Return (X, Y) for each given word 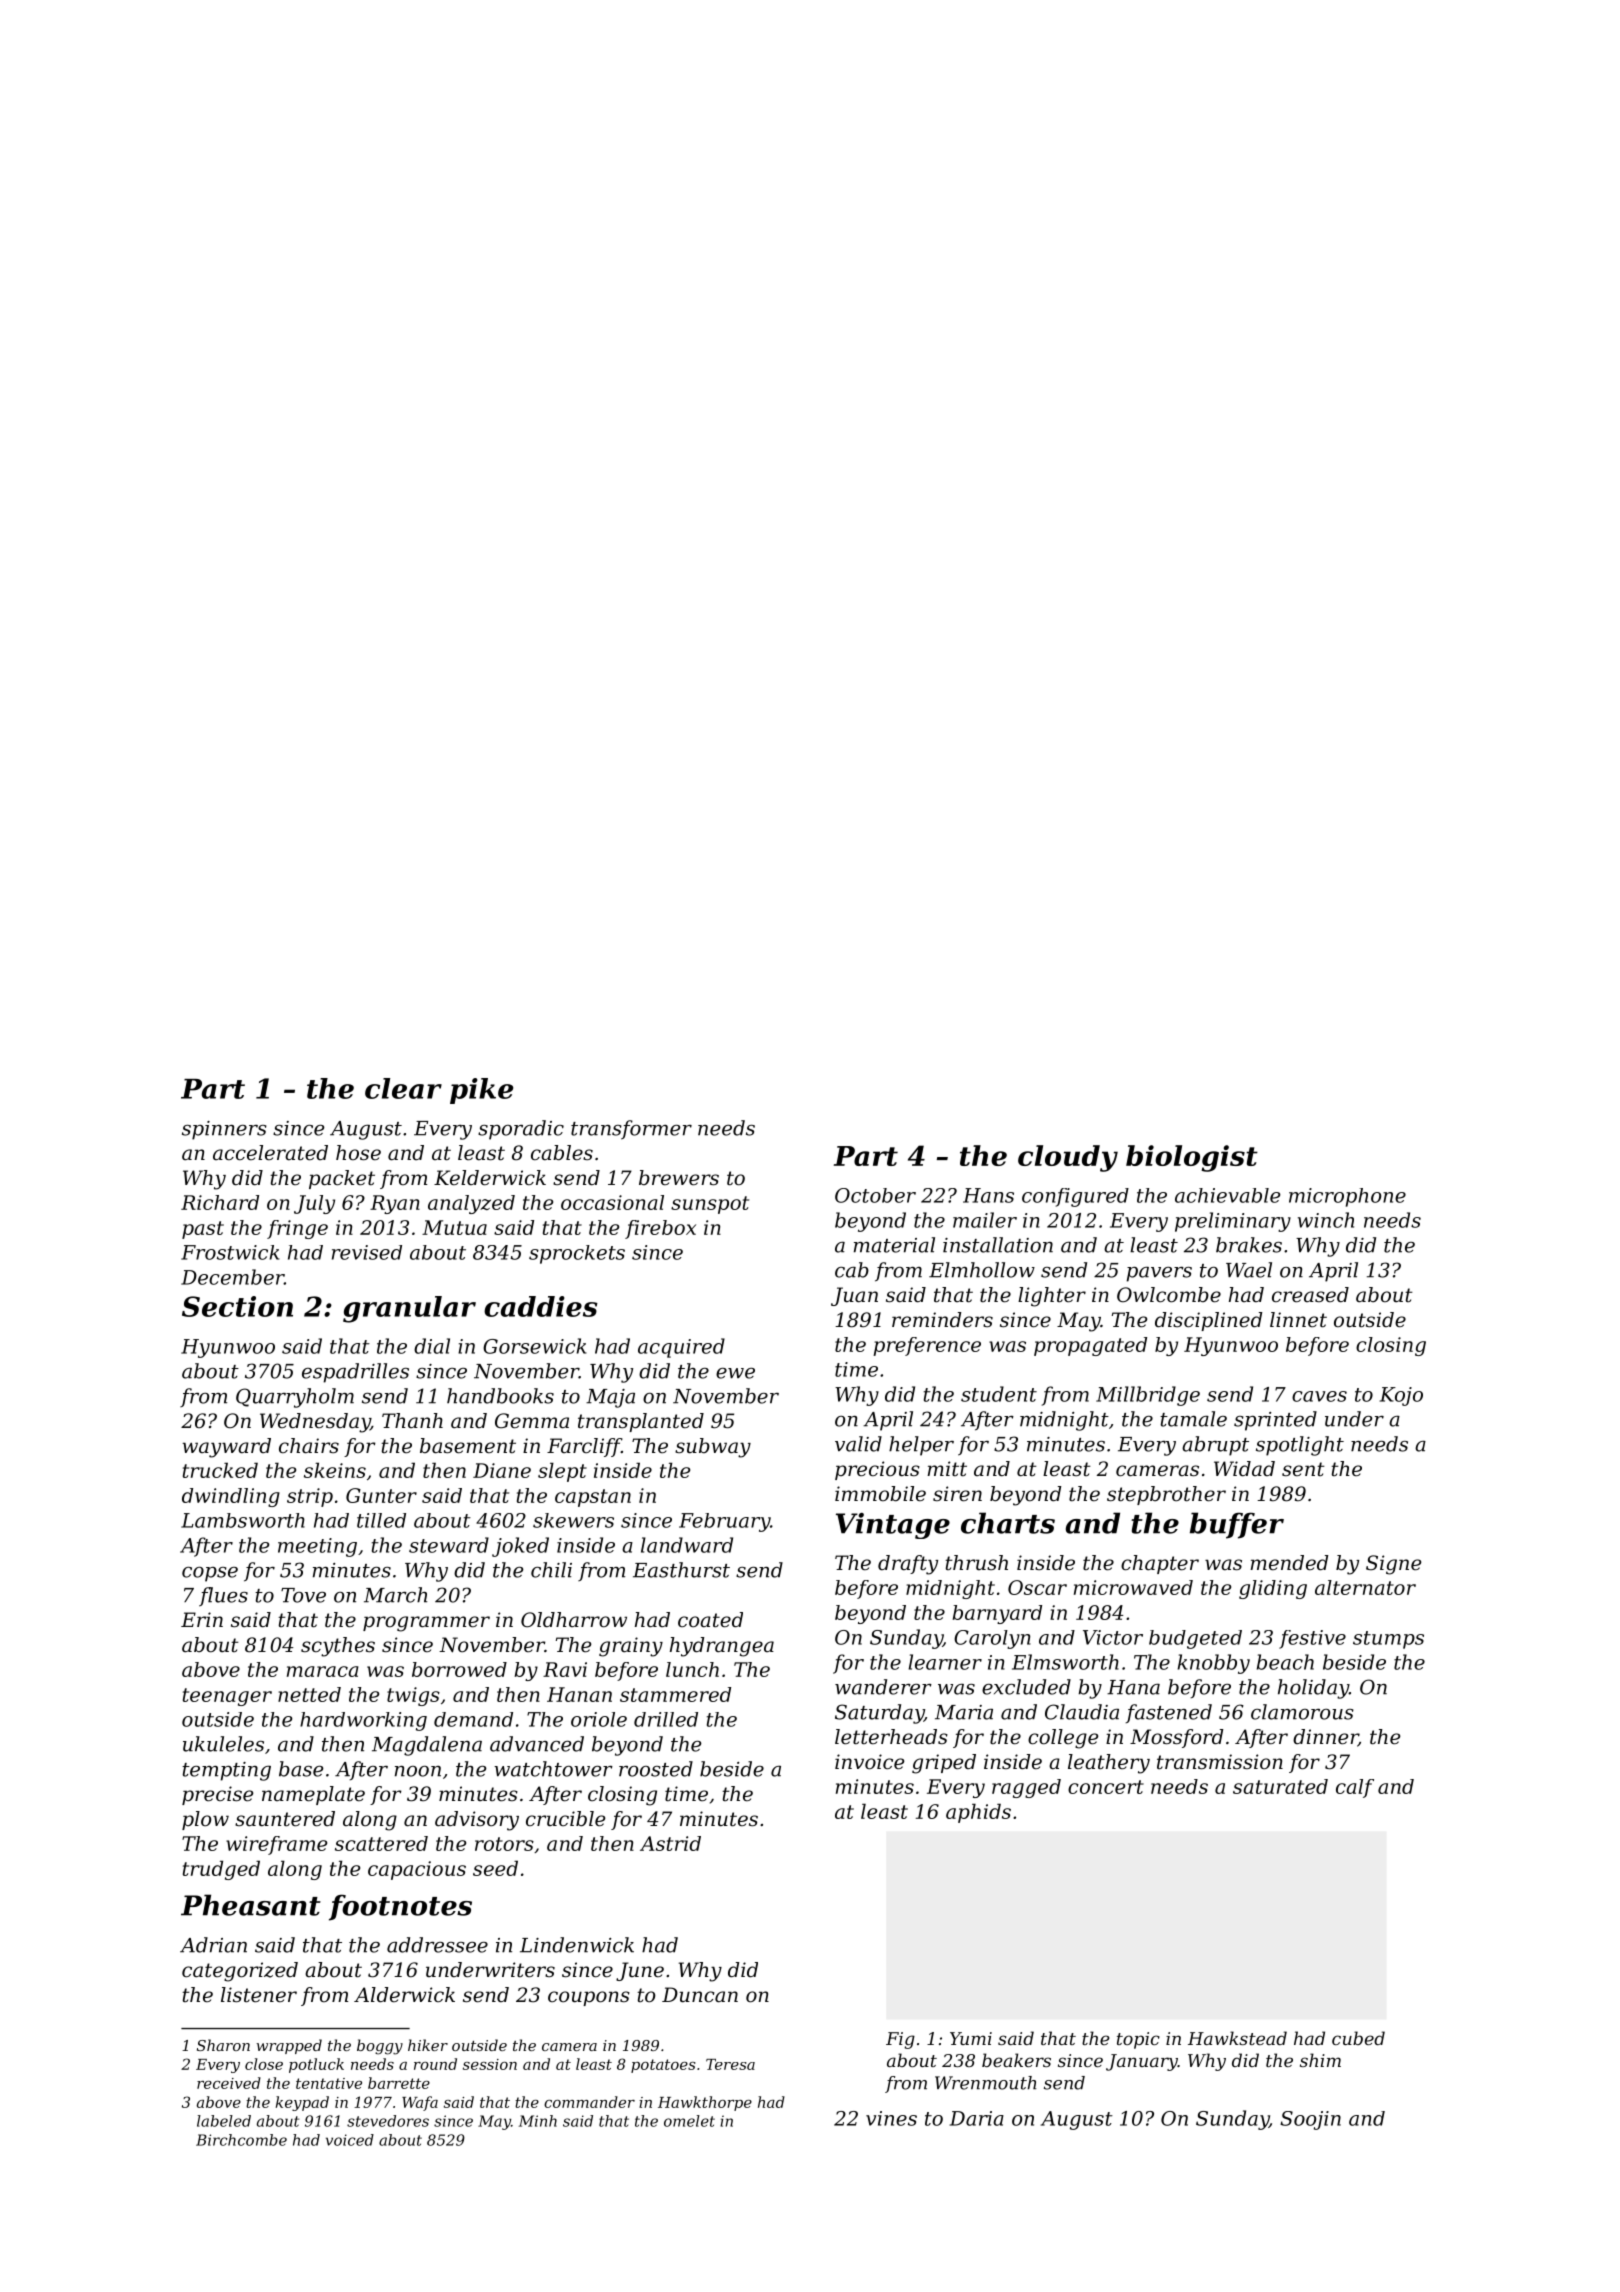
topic (1138, 2040)
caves (1319, 1396)
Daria (977, 2118)
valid (858, 1444)
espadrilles (355, 1373)
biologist (1192, 1158)
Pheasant (251, 1905)
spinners (224, 1130)
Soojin (1310, 2120)
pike (481, 1091)
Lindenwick (577, 1945)
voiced (350, 2140)
